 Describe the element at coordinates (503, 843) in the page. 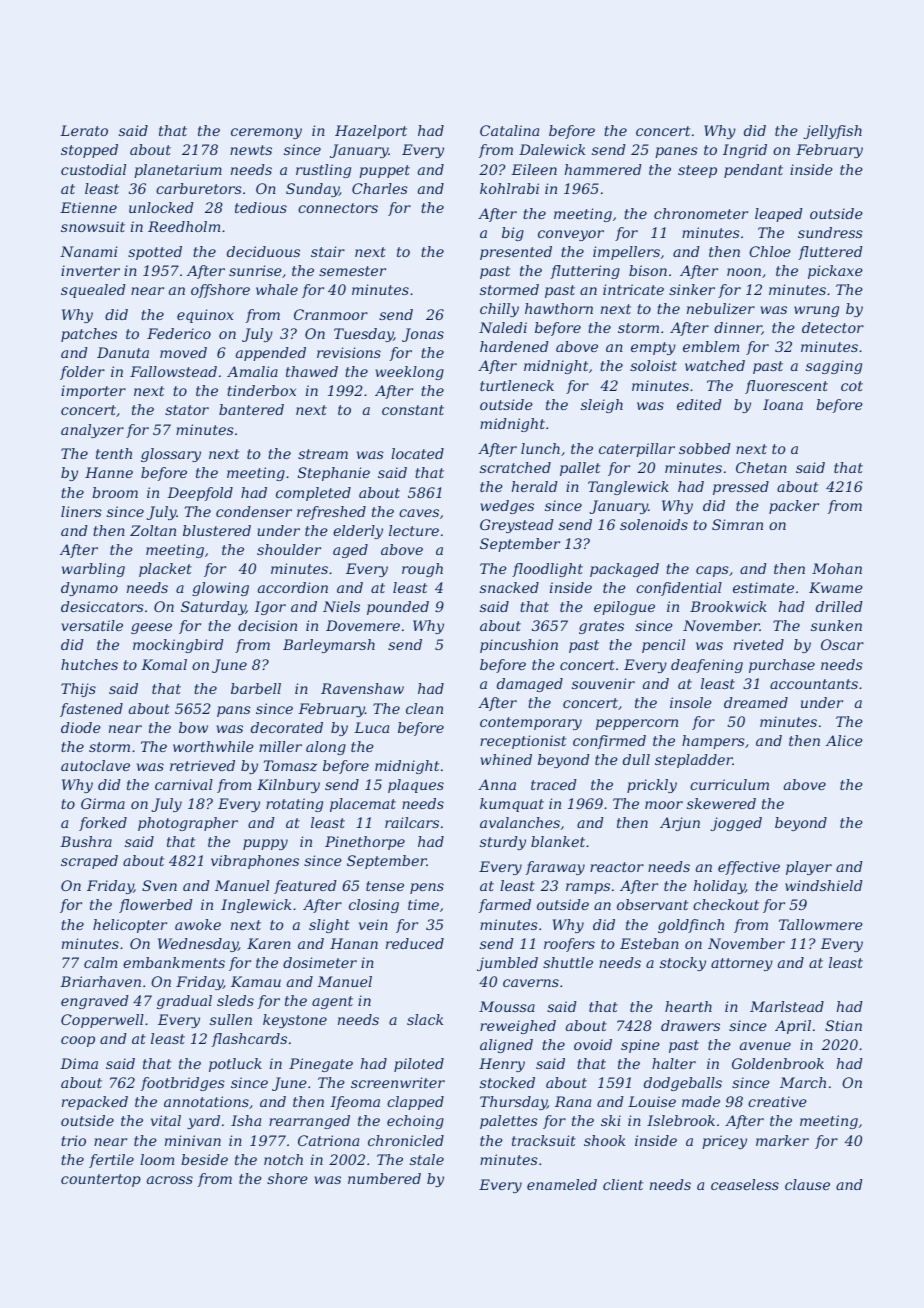

I see `sturdy` at that location.
